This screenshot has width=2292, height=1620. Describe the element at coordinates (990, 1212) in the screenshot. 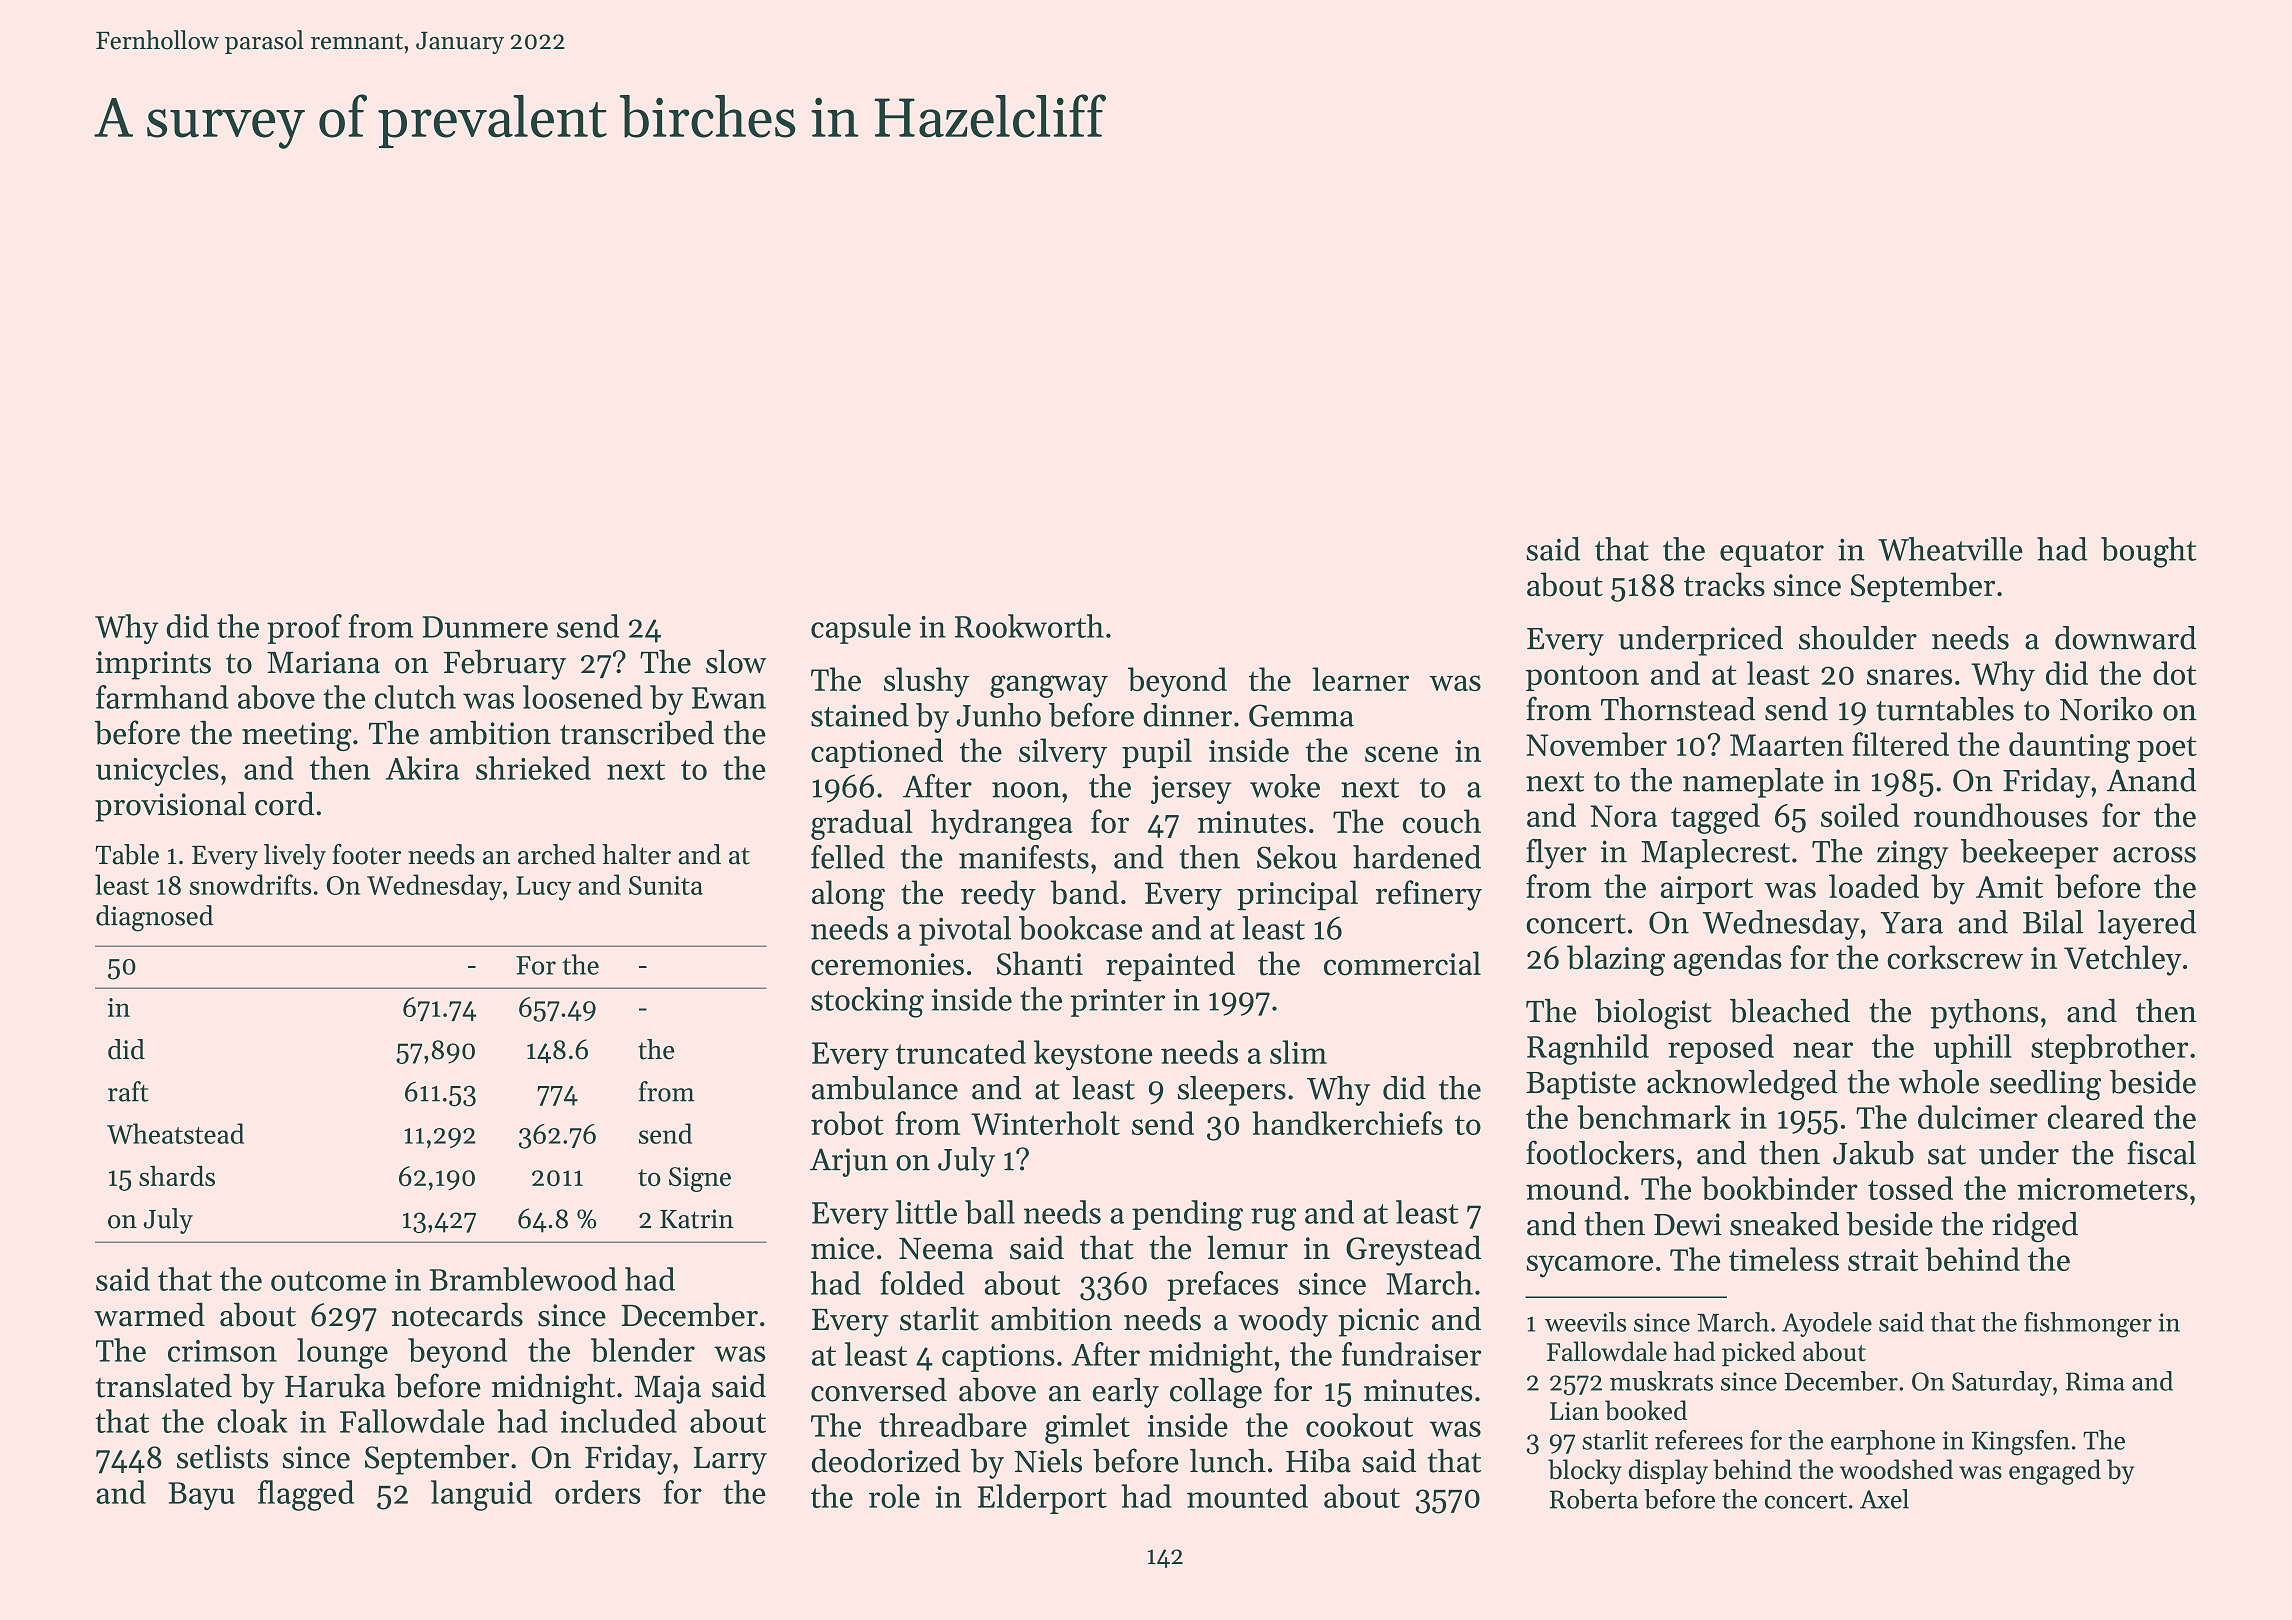

I see `ball` at that location.
